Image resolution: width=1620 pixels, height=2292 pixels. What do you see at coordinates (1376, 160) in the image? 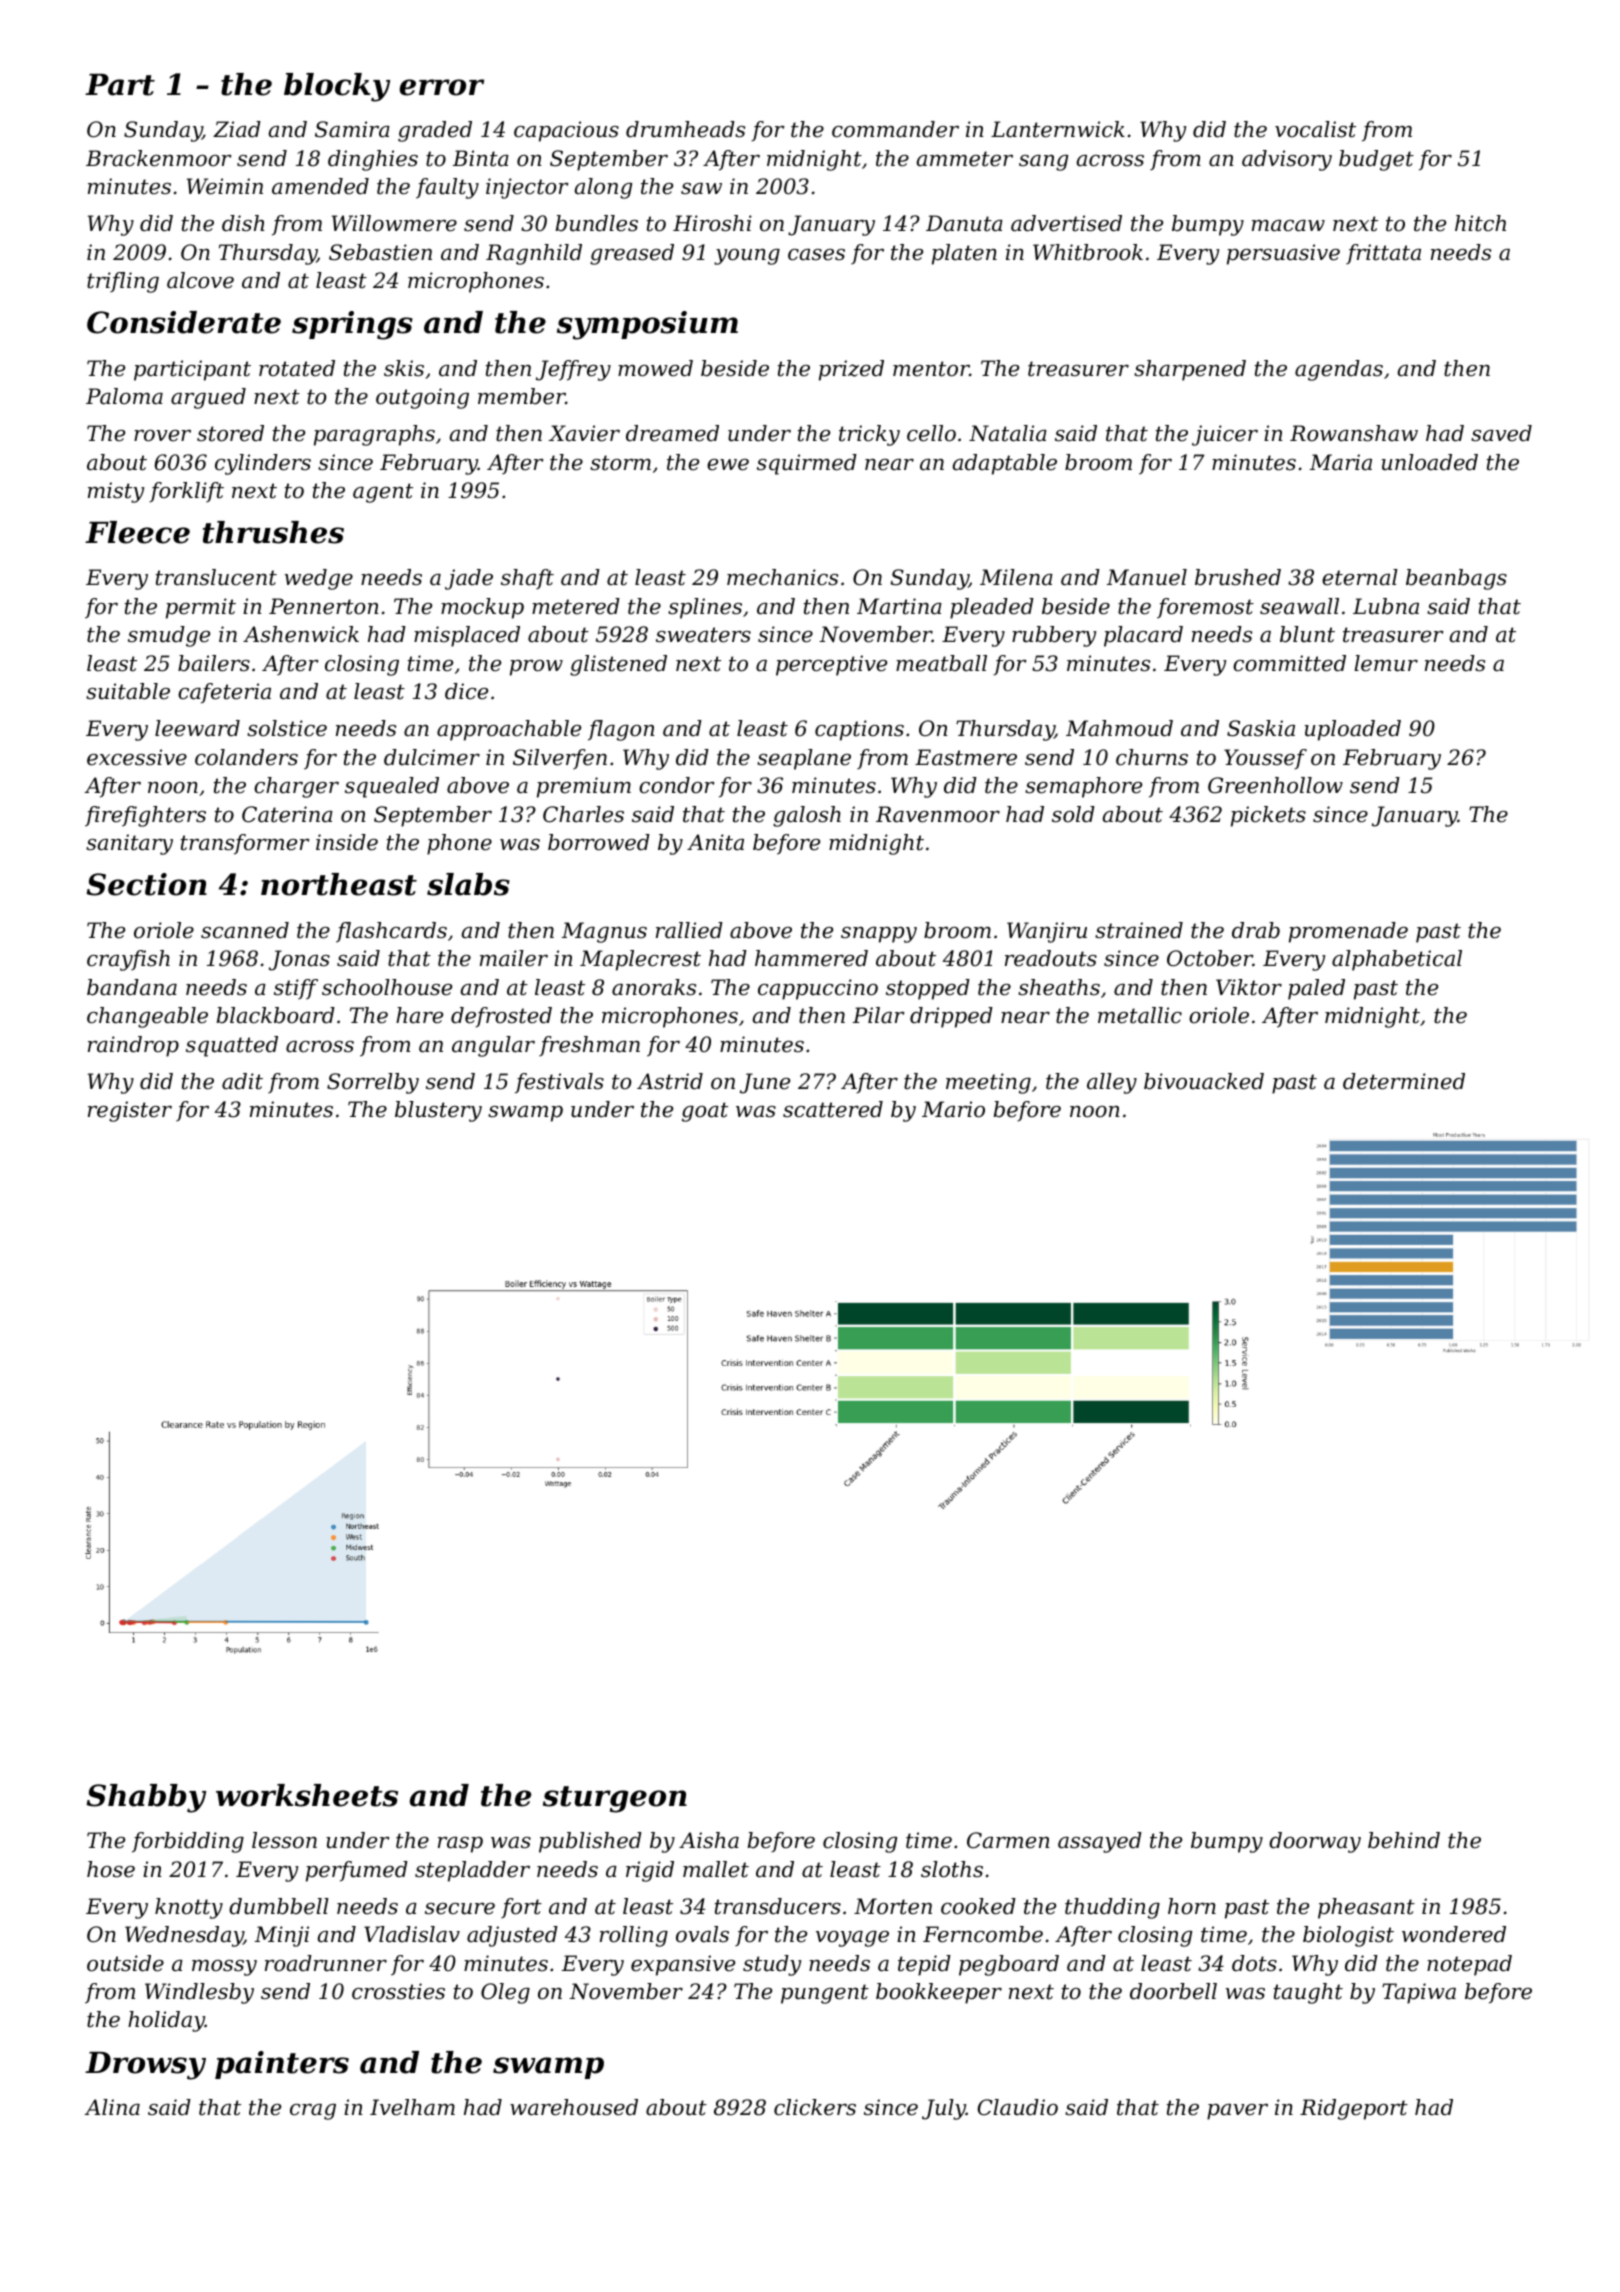
I see `budget` at bounding box center [1376, 160].
